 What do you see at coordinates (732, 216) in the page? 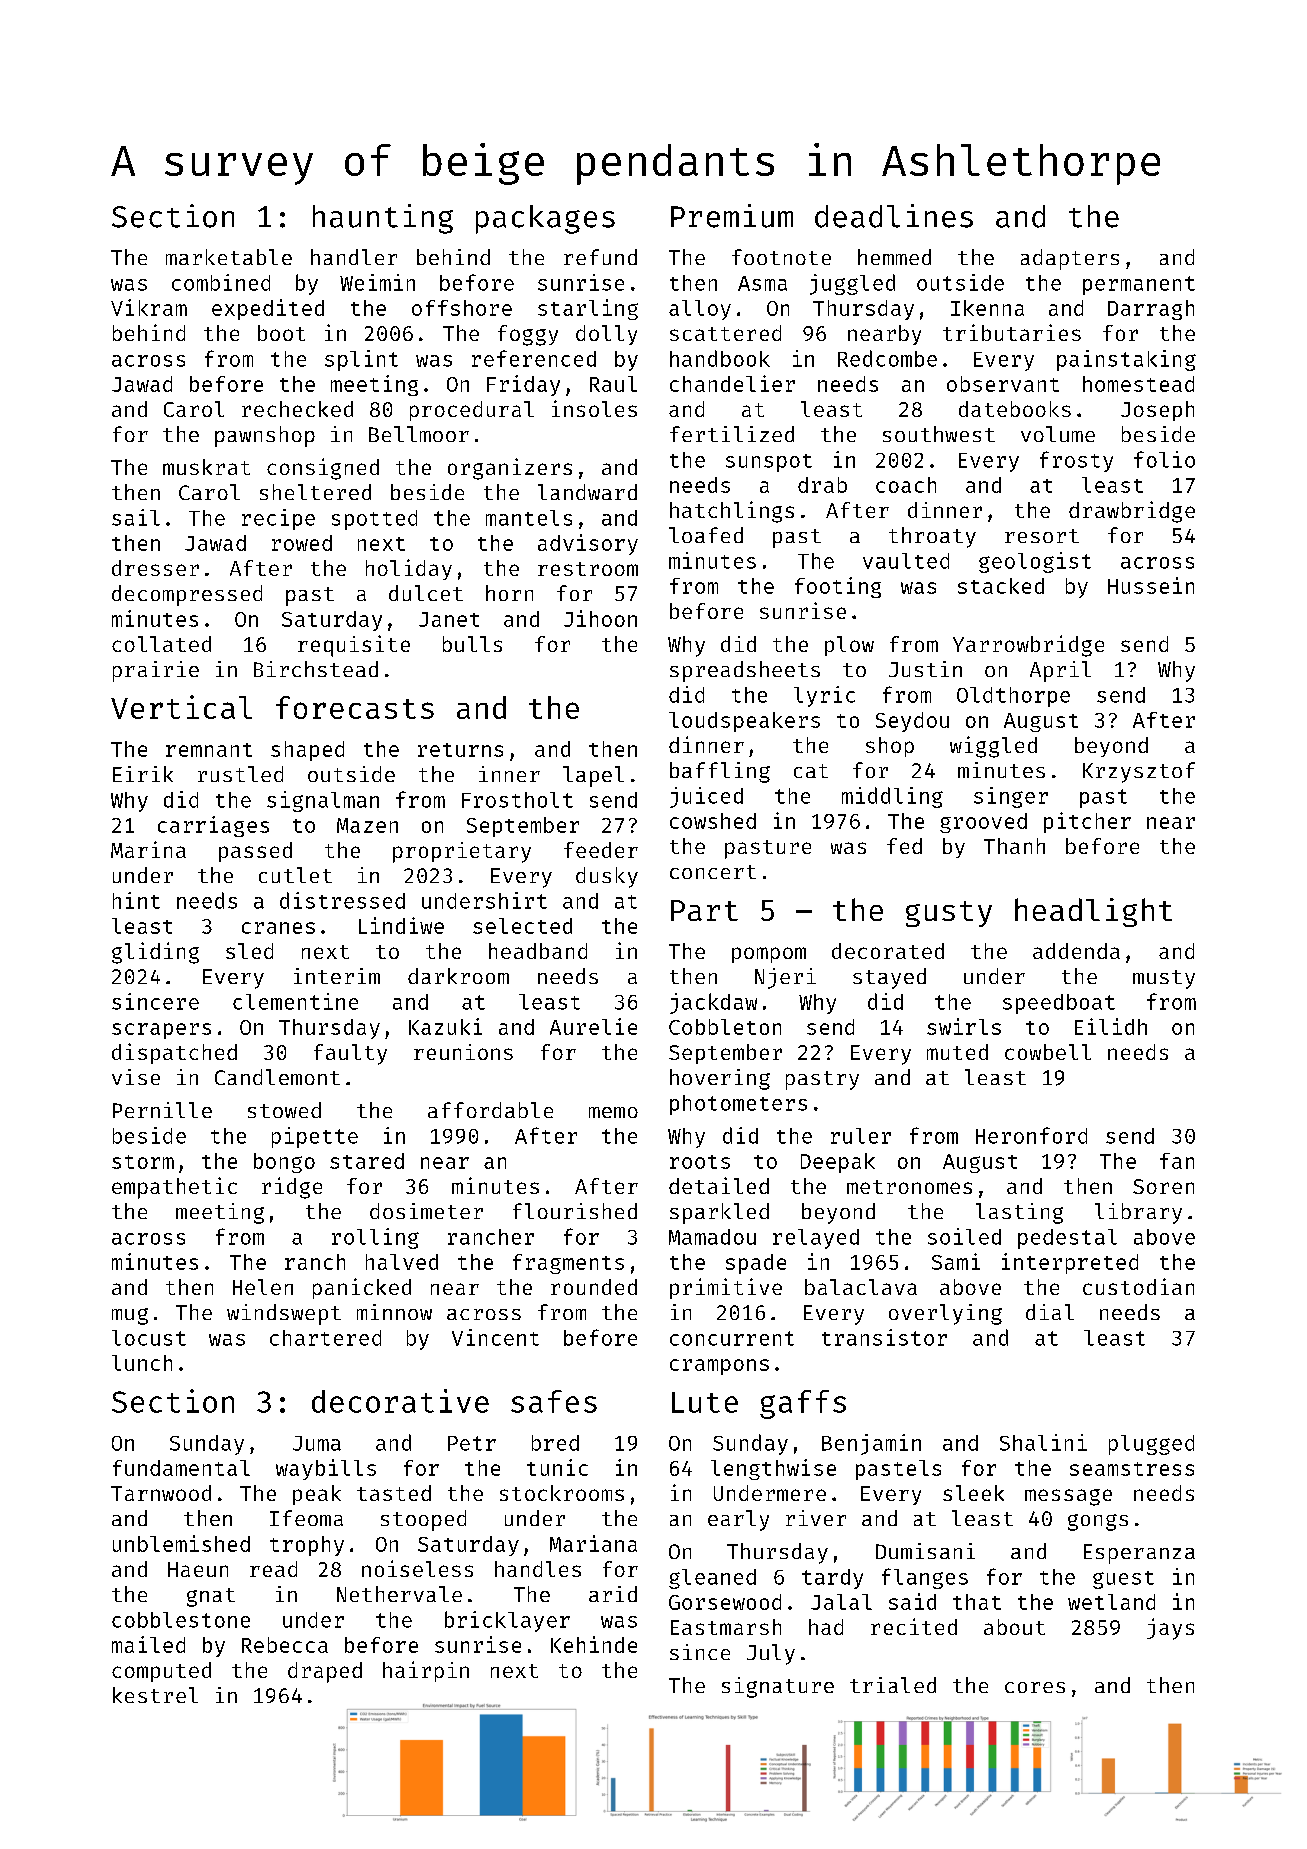
I see `Premium` at bounding box center [732, 216].
